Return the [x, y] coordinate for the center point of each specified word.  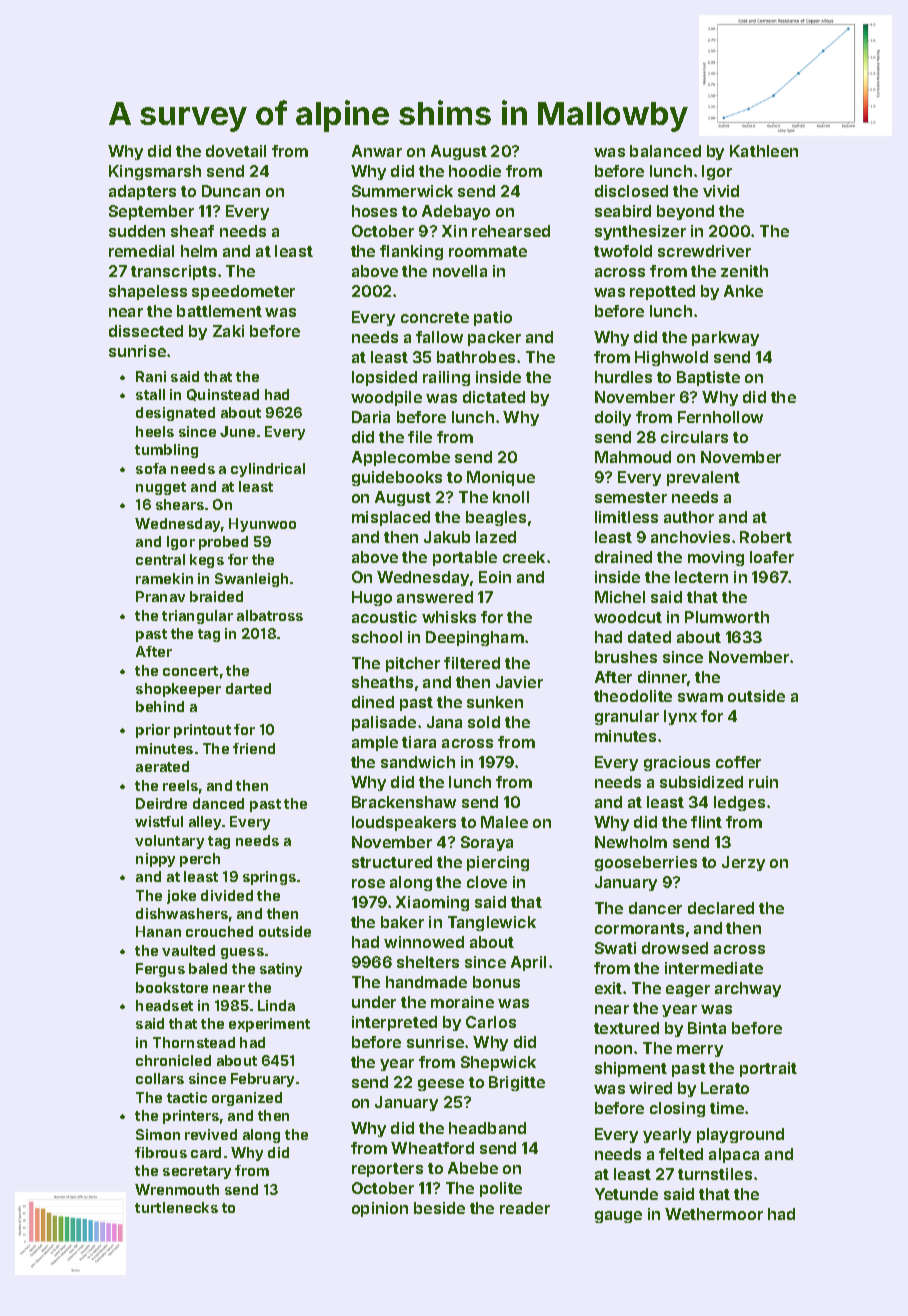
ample [375, 743]
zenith [744, 271]
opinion [380, 1209]
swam [700, 697]
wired [650, 1088]
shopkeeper [178, 690]
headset [164, 1005]
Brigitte [517, 1083]
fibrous [161, 1152]
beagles [496, 518]
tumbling [166, 451]
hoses [374, 211]
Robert [766, 537]
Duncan [231, 191]
